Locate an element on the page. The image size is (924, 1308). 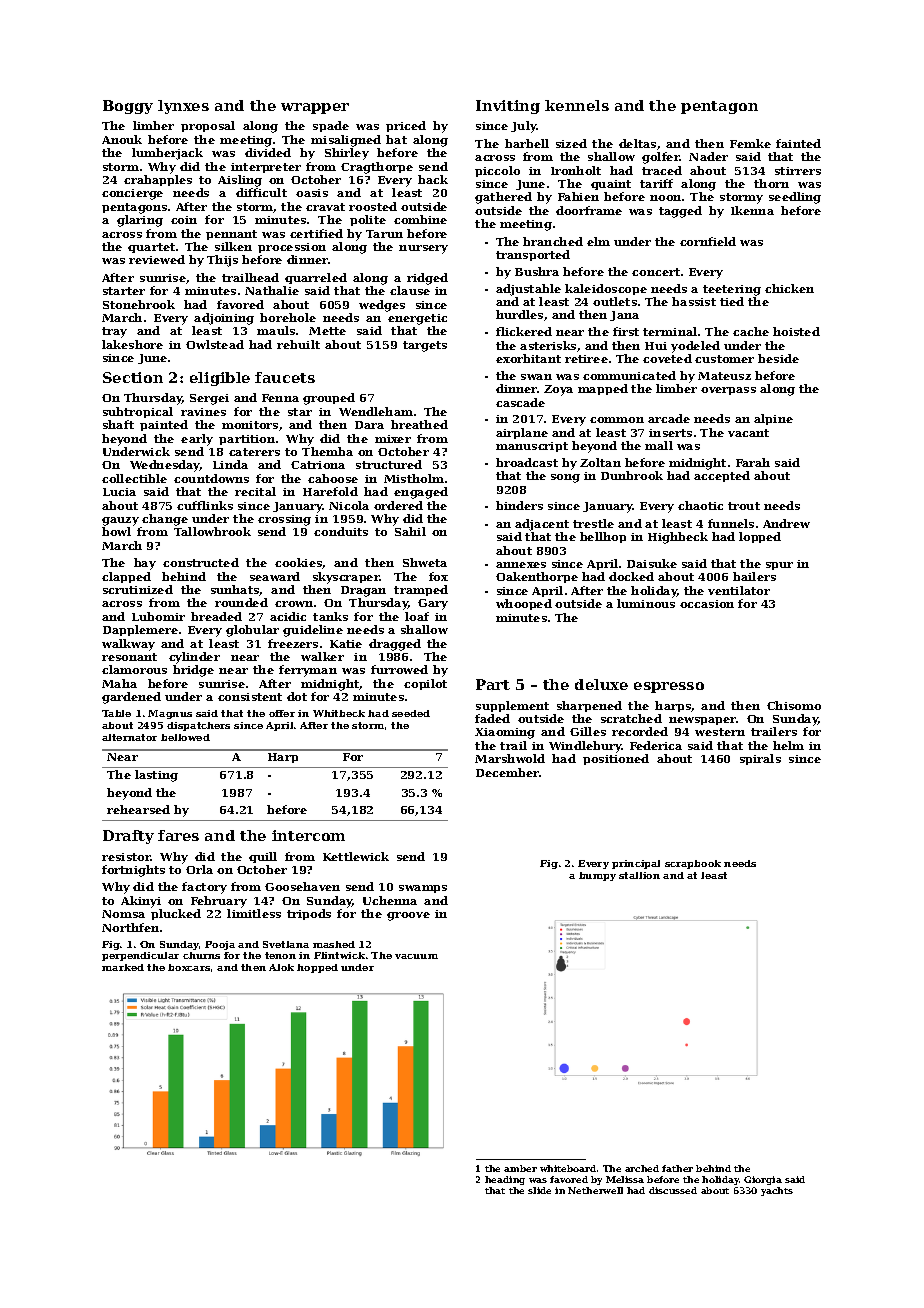
seeded is located at coordinates (411, 713).
